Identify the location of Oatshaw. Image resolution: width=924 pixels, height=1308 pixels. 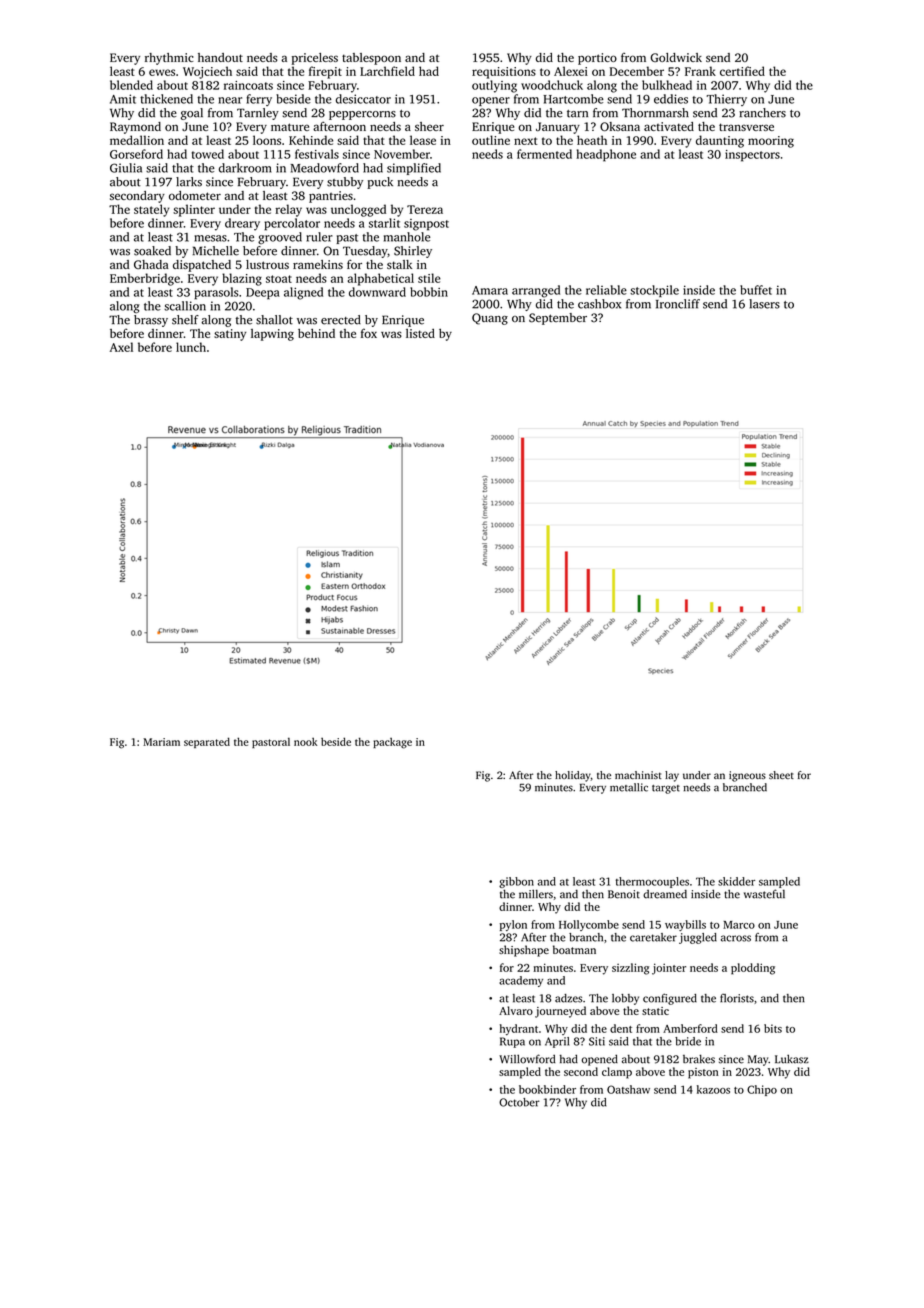
(628, 1089).
